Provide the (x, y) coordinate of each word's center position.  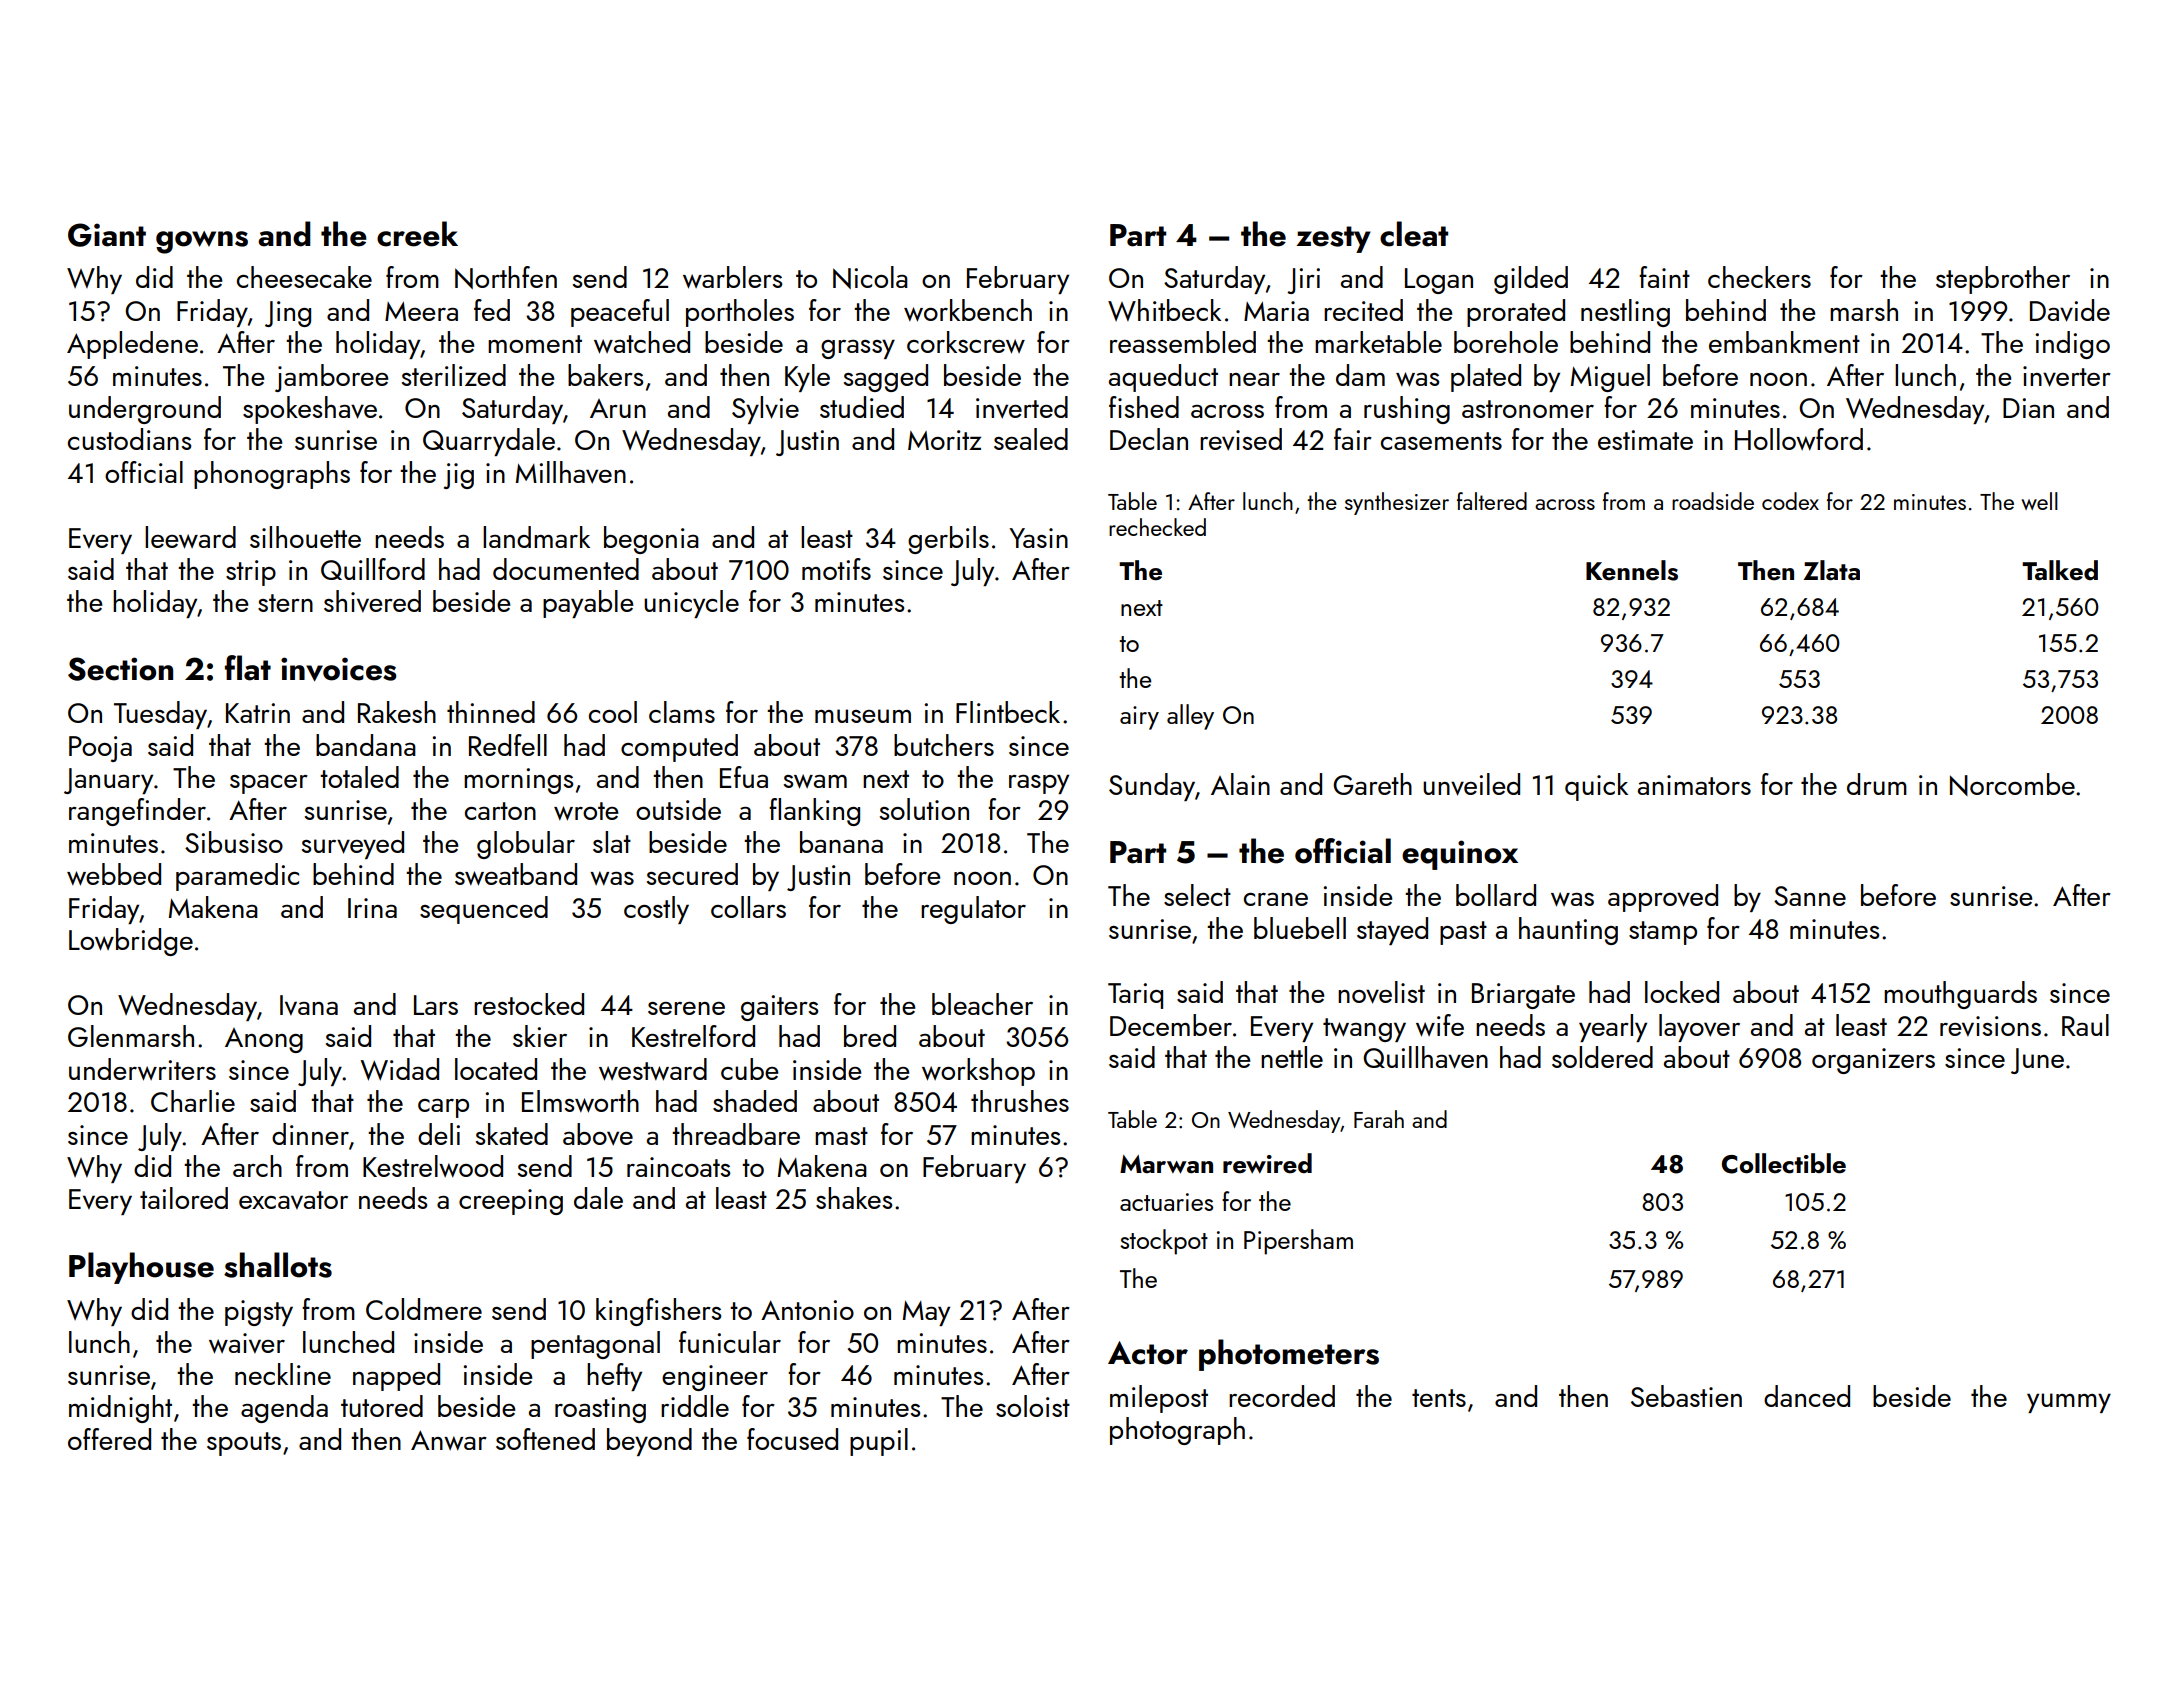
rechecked (1157, 527)
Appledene (132, 345)
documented (566, 569)
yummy (2069, 1403)
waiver (247, 1343)
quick (1596, 787)
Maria (1276, 311)
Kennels (1632, 570)
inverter (2067, 376)
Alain (1240, 784)
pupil (879, 1442)
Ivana (309, 1005)
